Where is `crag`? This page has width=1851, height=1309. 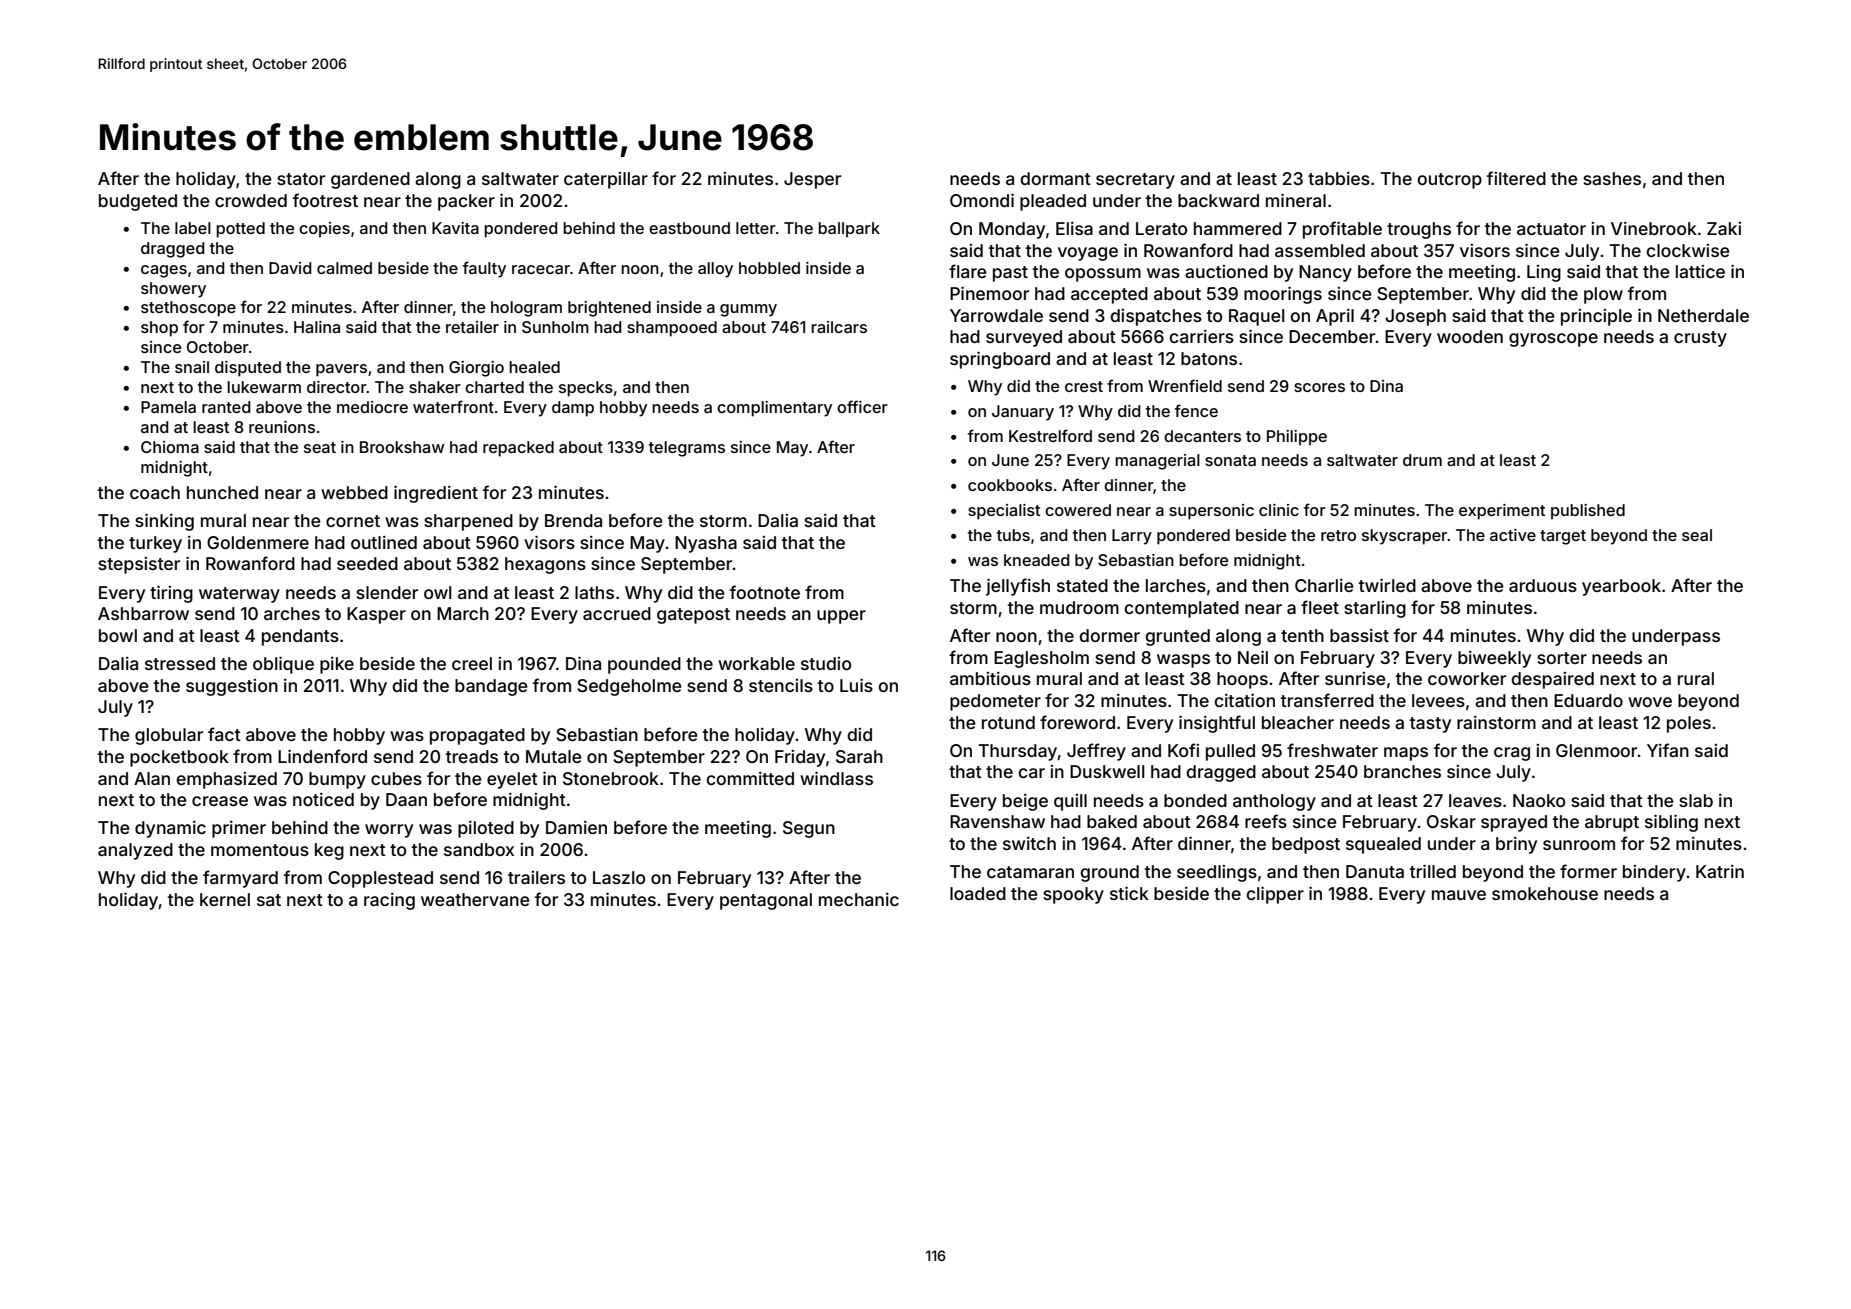
crag is located at coordinates (1512, 754).
